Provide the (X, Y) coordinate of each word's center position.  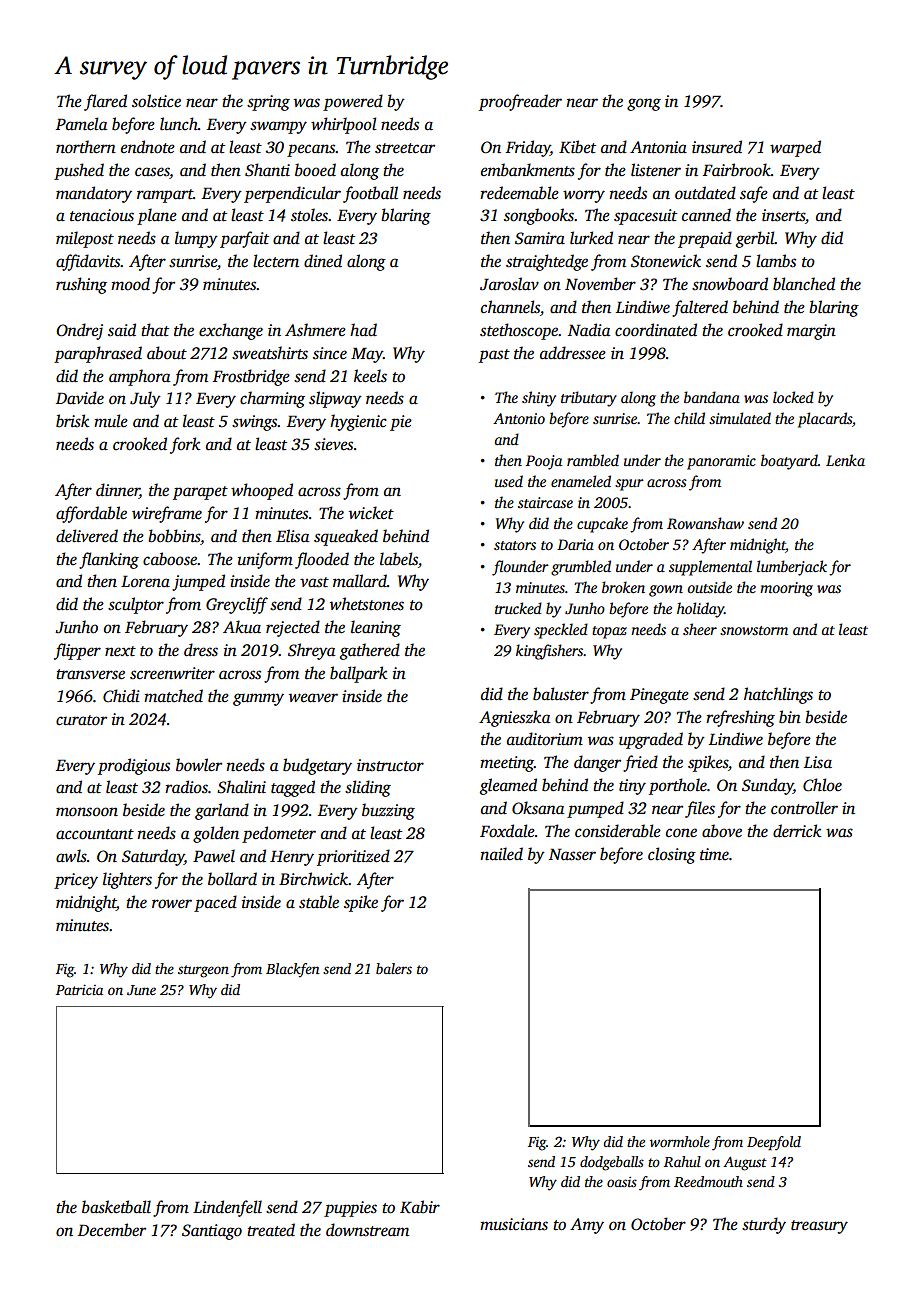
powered (353, 102)
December (112, 1230)
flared (105, 102)
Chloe (822, 785)
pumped (595, 809)
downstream (367, 1230)
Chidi (121, 696)
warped (795, 148)
